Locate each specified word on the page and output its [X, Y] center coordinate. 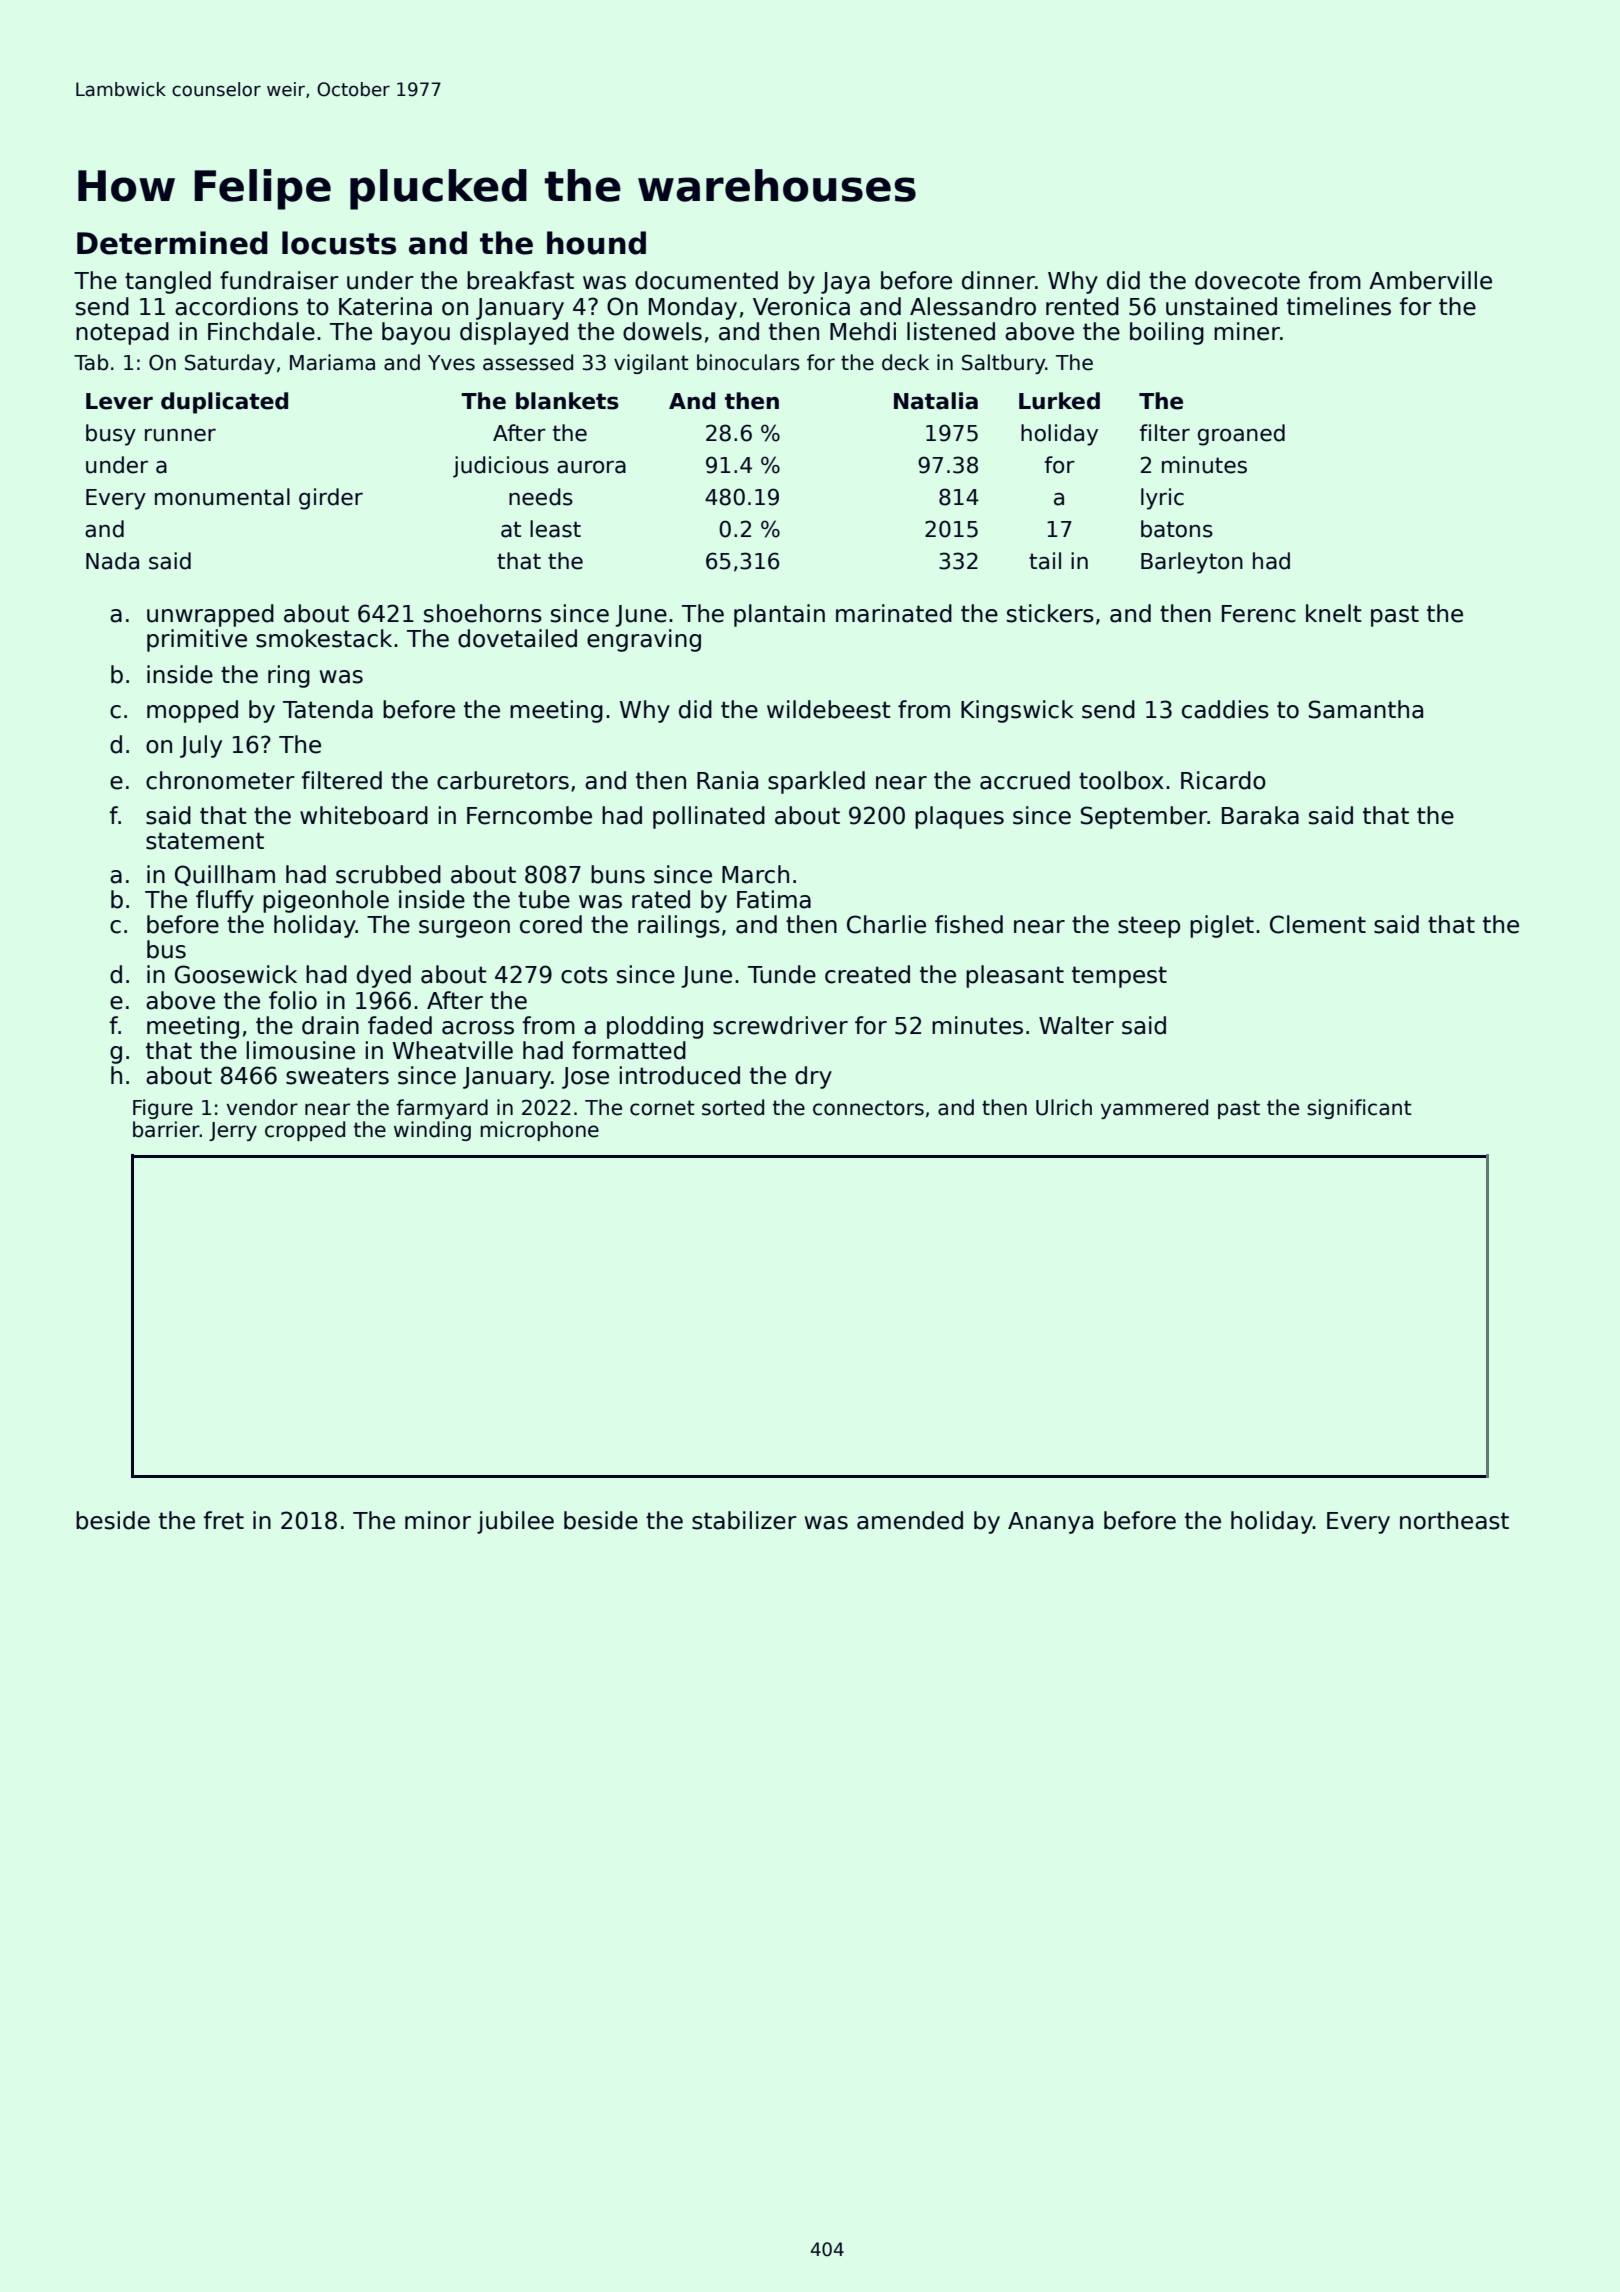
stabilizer [744, 1520]
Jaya [845, 283]
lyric [1162, 499]
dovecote [1247, 280]
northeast [1454, 1520]
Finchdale [261, 331]
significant [1359, 1109]
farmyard [442, 1109]
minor [438, 1520]
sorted [733, 1107]
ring [289, 676]
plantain [779, 615]
